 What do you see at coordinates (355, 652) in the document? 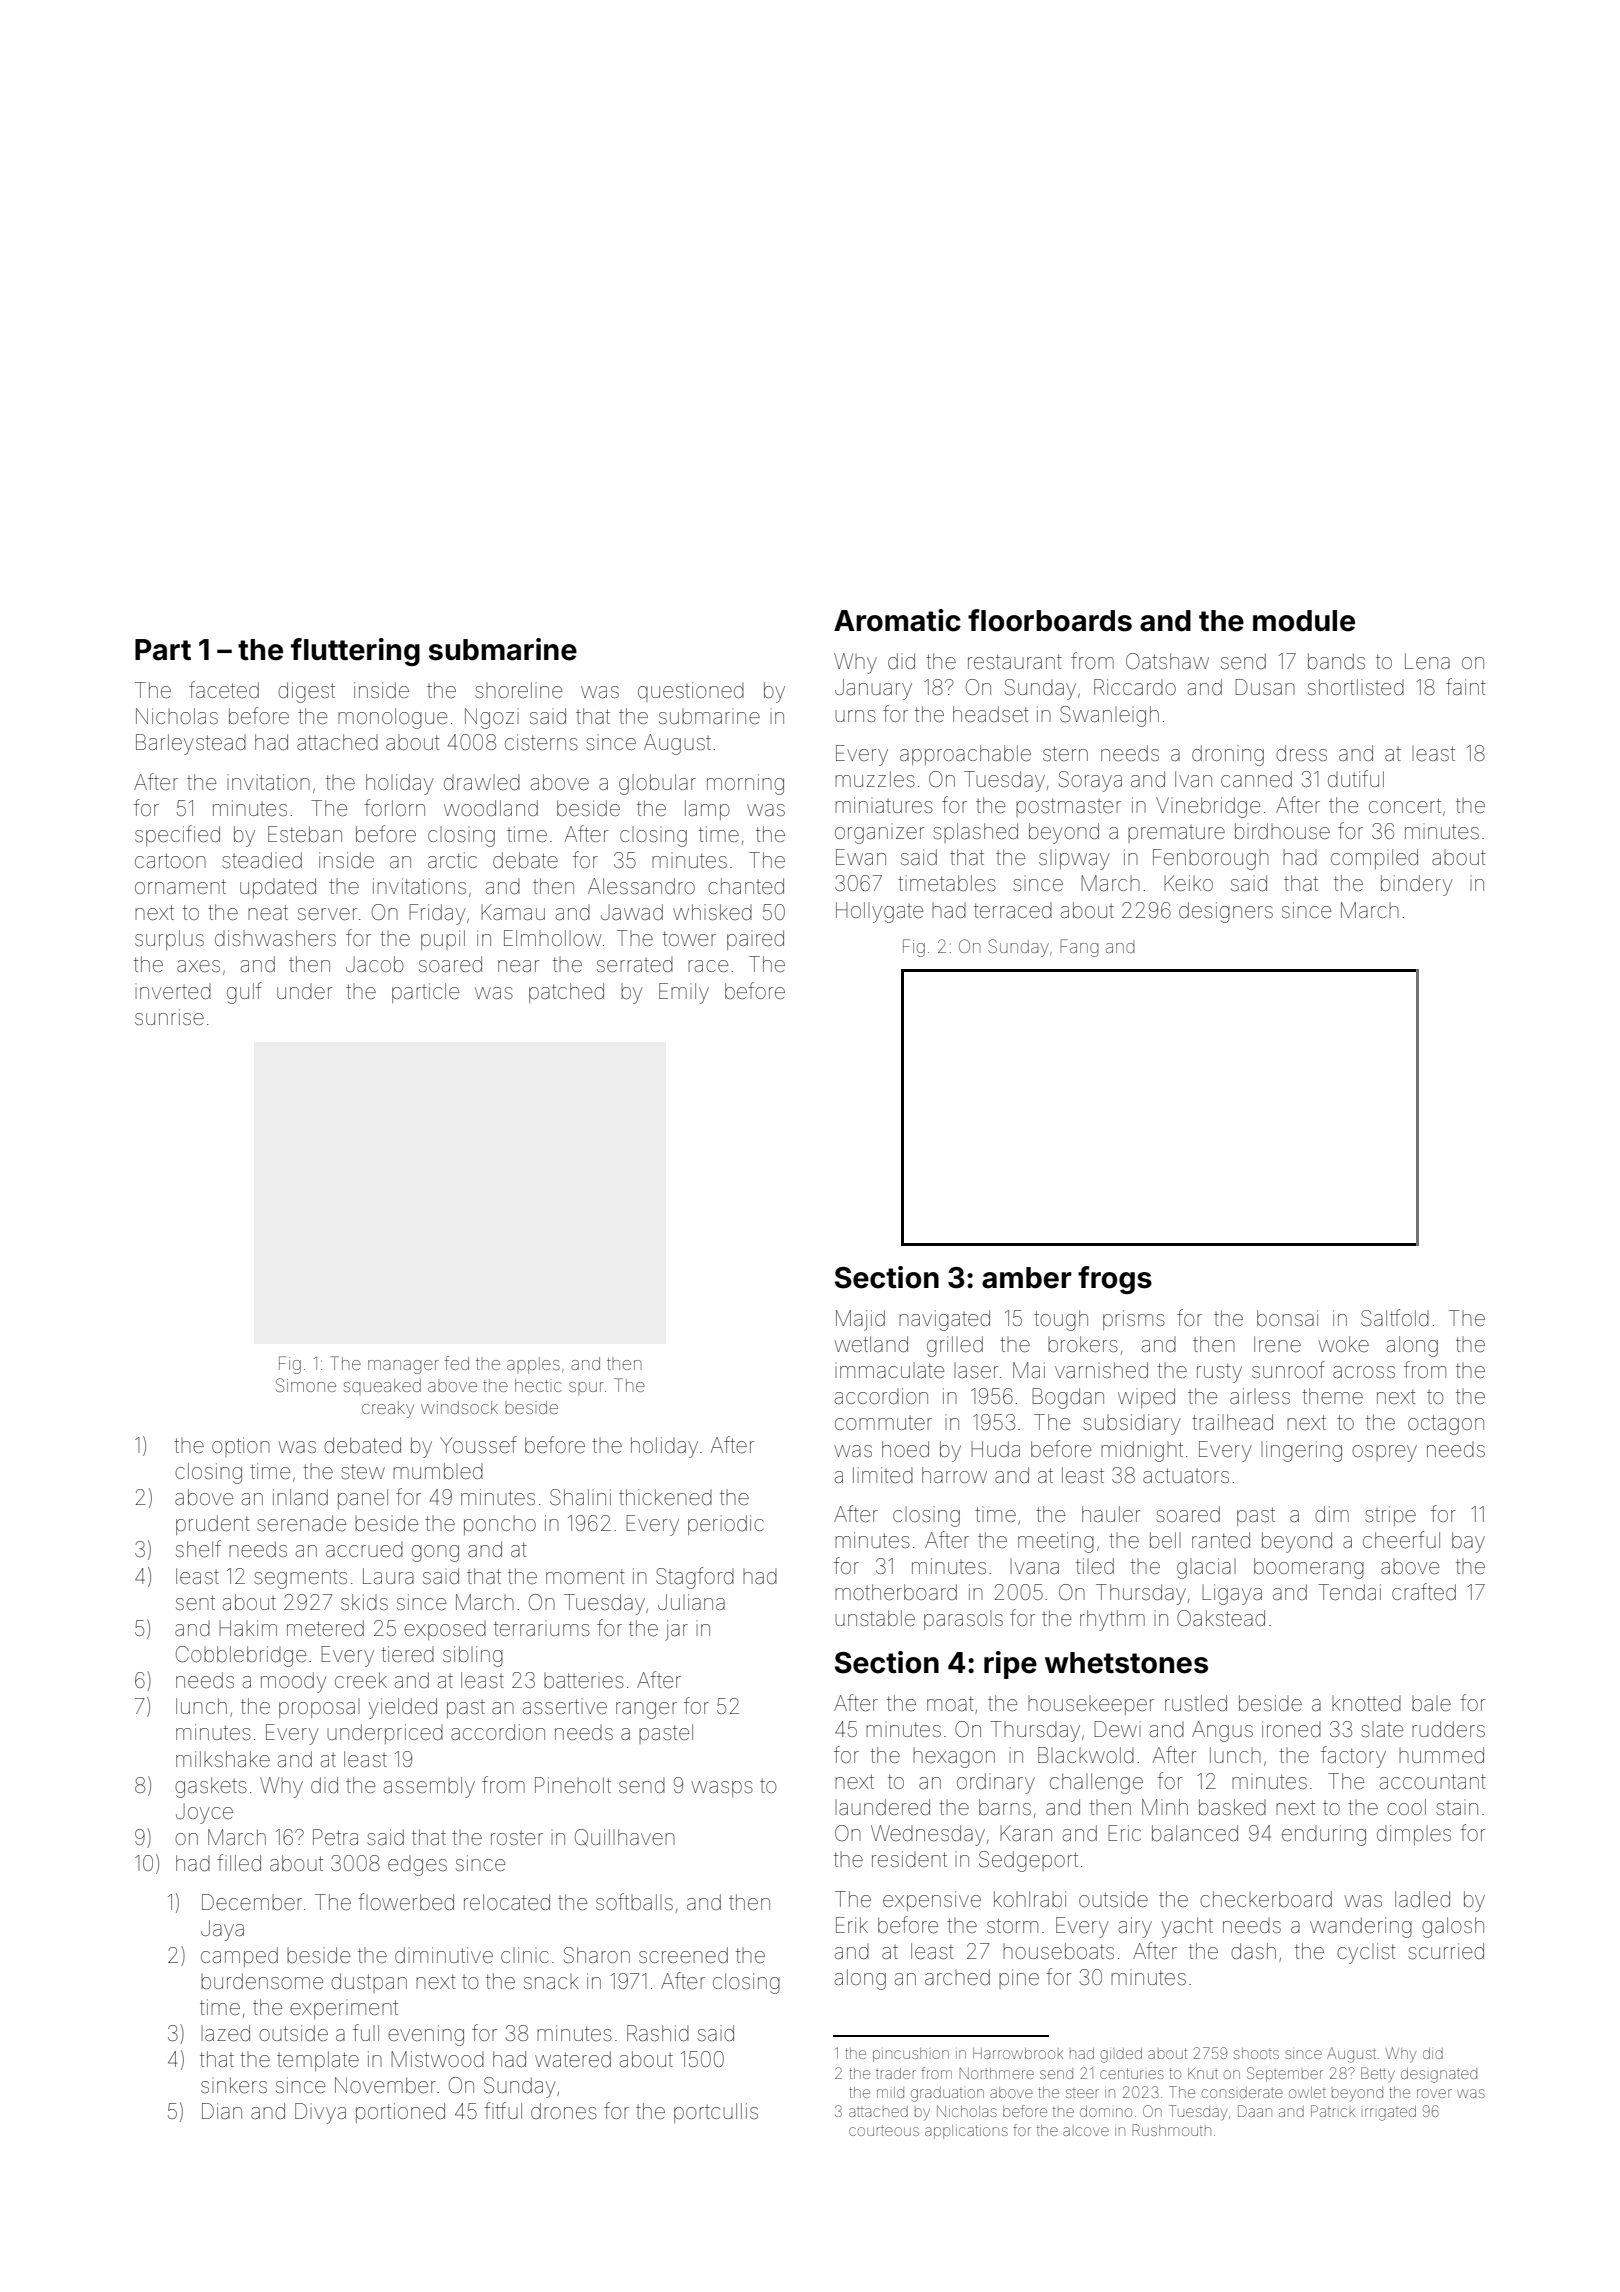
I see `fluttering` at bounding box center [355, 652].
